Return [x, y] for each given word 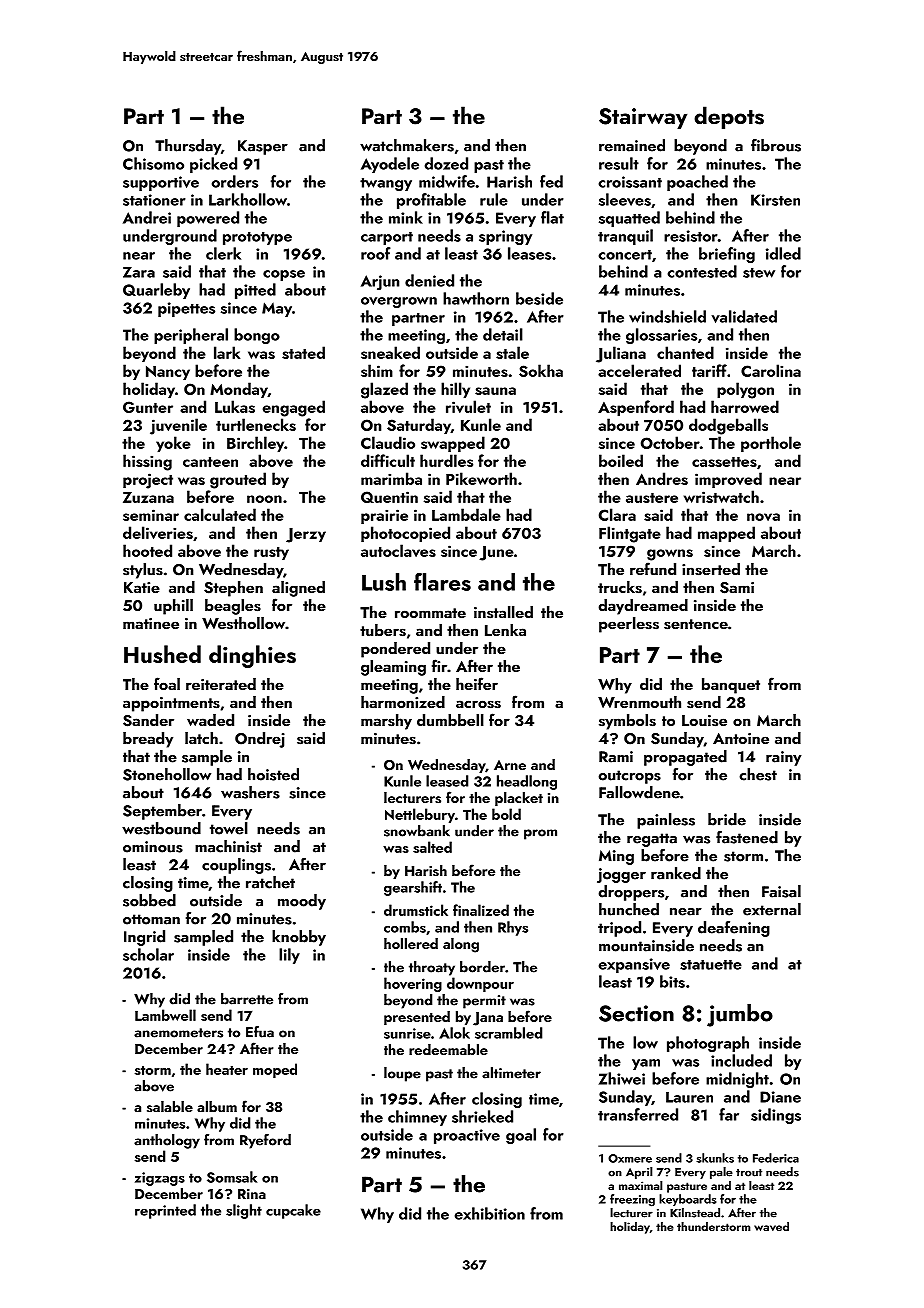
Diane [780, 1097]
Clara [617, 514]
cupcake [293, 1211]
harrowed [745, 406]
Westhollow [243, 623]
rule [494, 199]
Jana [488, 1019]
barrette [247, 999]
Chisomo [153, 163]
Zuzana [148, 497]
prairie [384, 516]
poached [697, 183]
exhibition [490, 1213]
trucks [620, 587]
